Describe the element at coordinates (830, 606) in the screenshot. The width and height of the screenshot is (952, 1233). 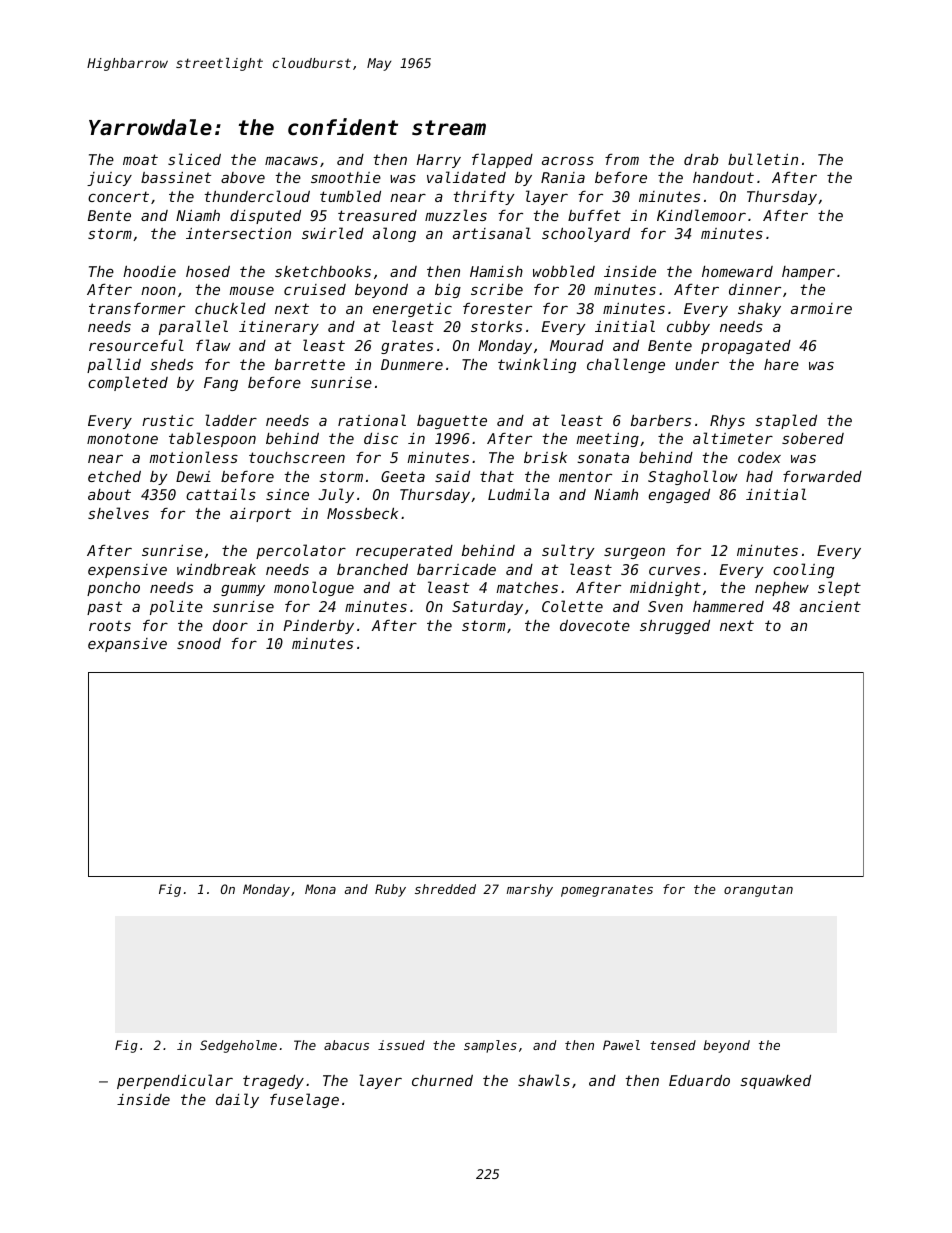
I see `ancient` at that location.
